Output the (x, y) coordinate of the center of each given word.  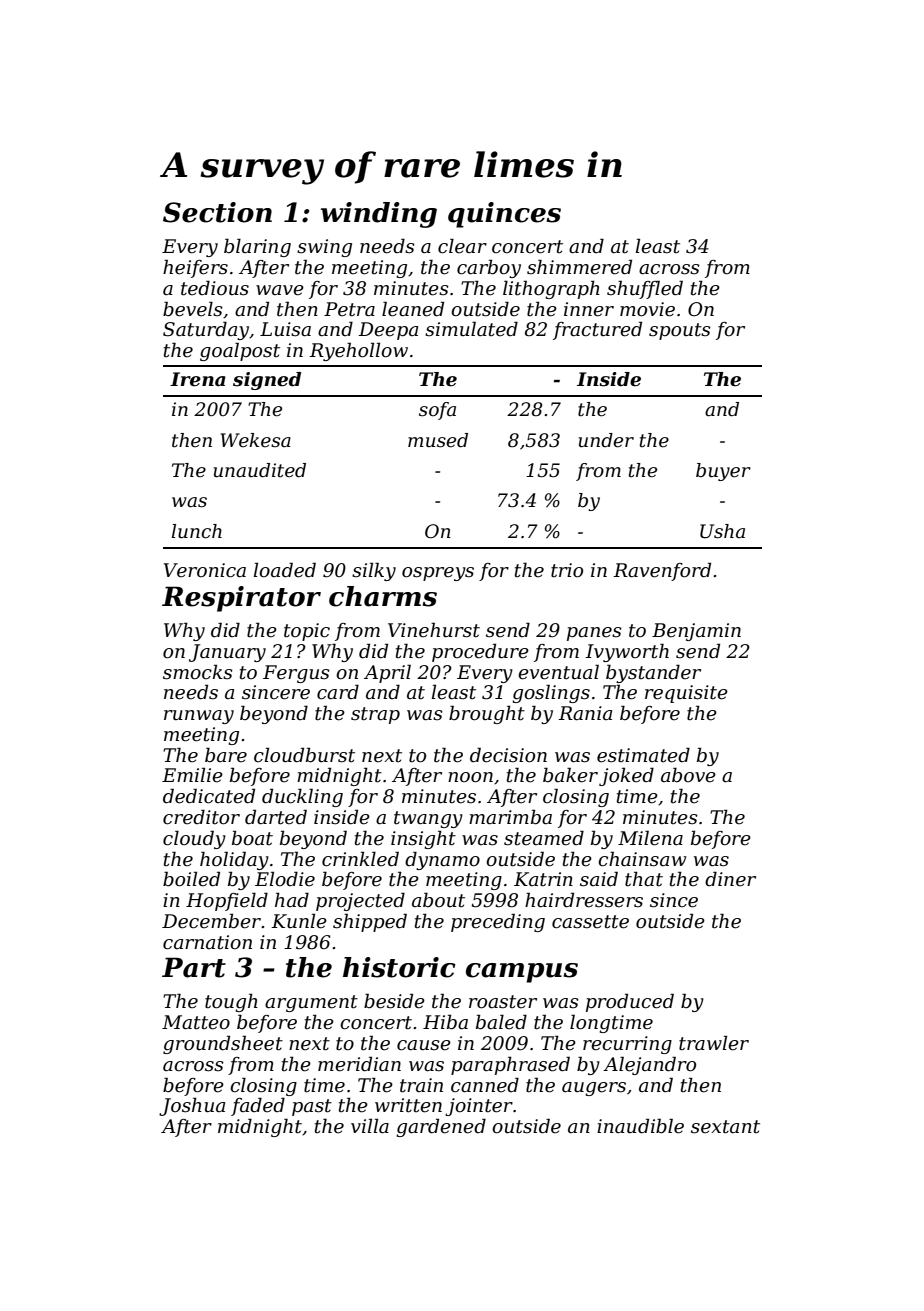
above (688, 775)
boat (252, 838)
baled (501, 1022)
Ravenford (662, 571)
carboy (489, 268)
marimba (510, 817)
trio (567, 570)
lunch (197, 531)
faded (258, 1106)
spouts (680, 331)
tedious (215, 288)
